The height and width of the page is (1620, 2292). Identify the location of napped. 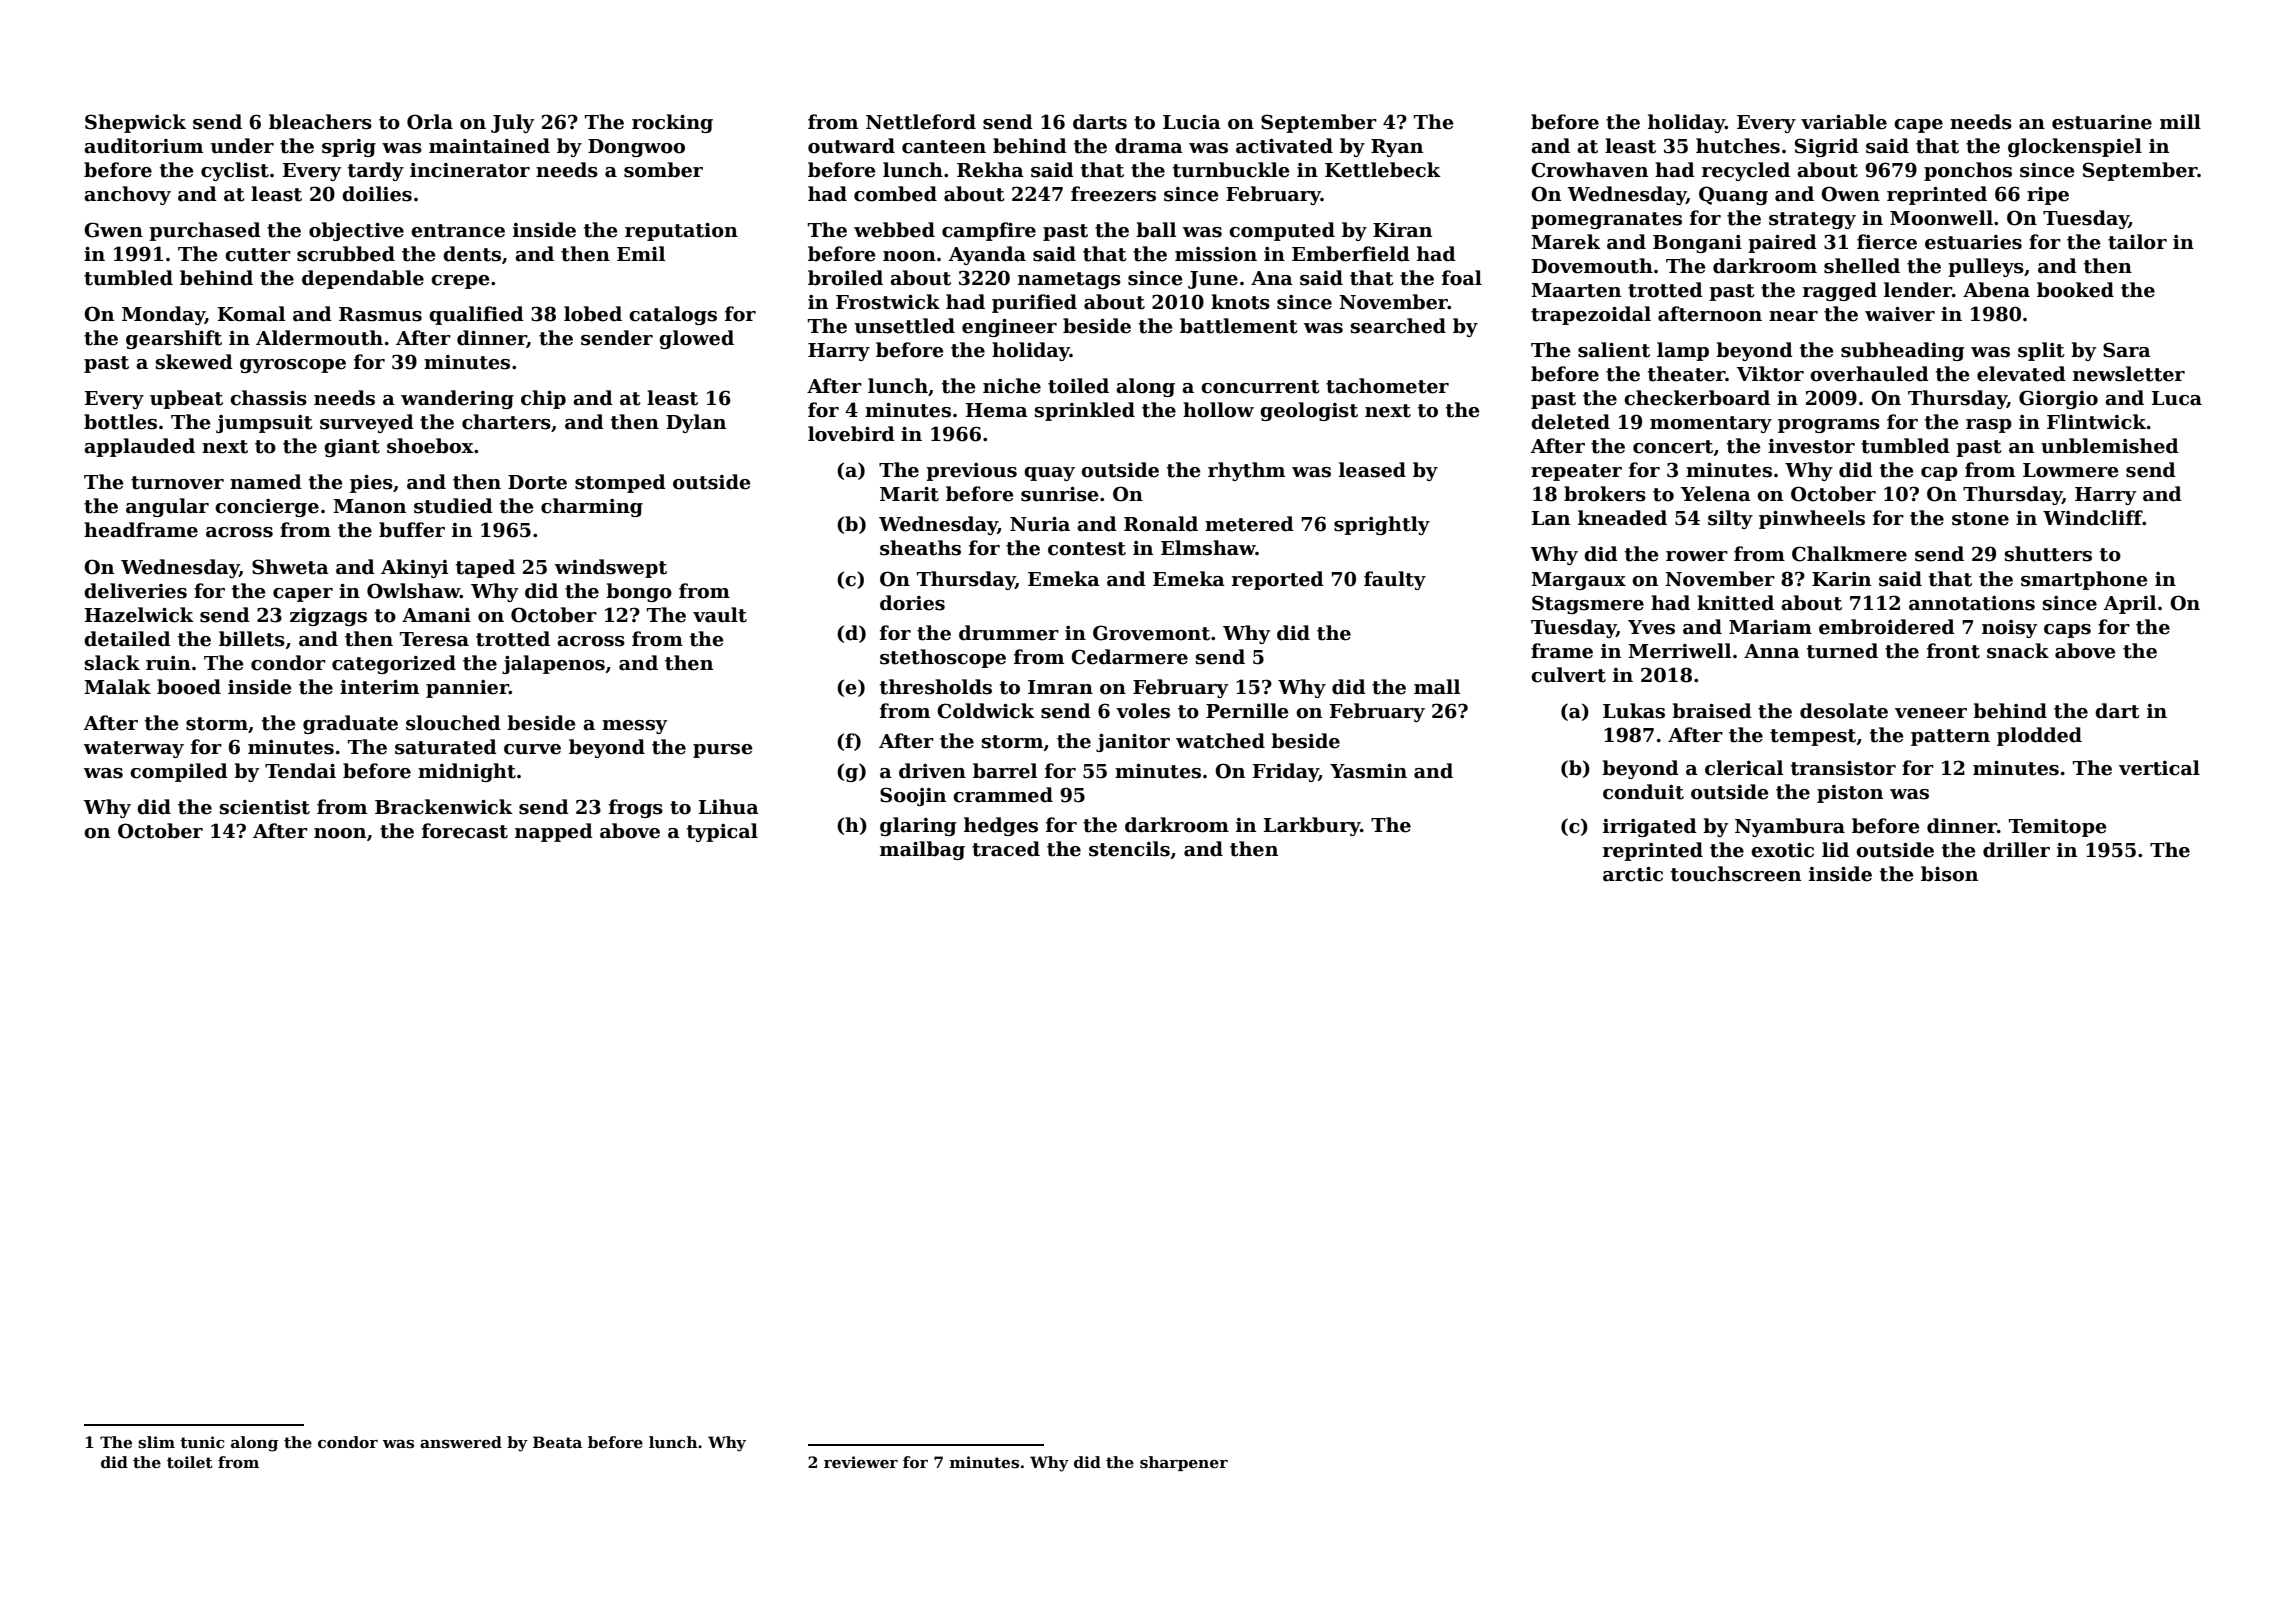
(554, 832).
